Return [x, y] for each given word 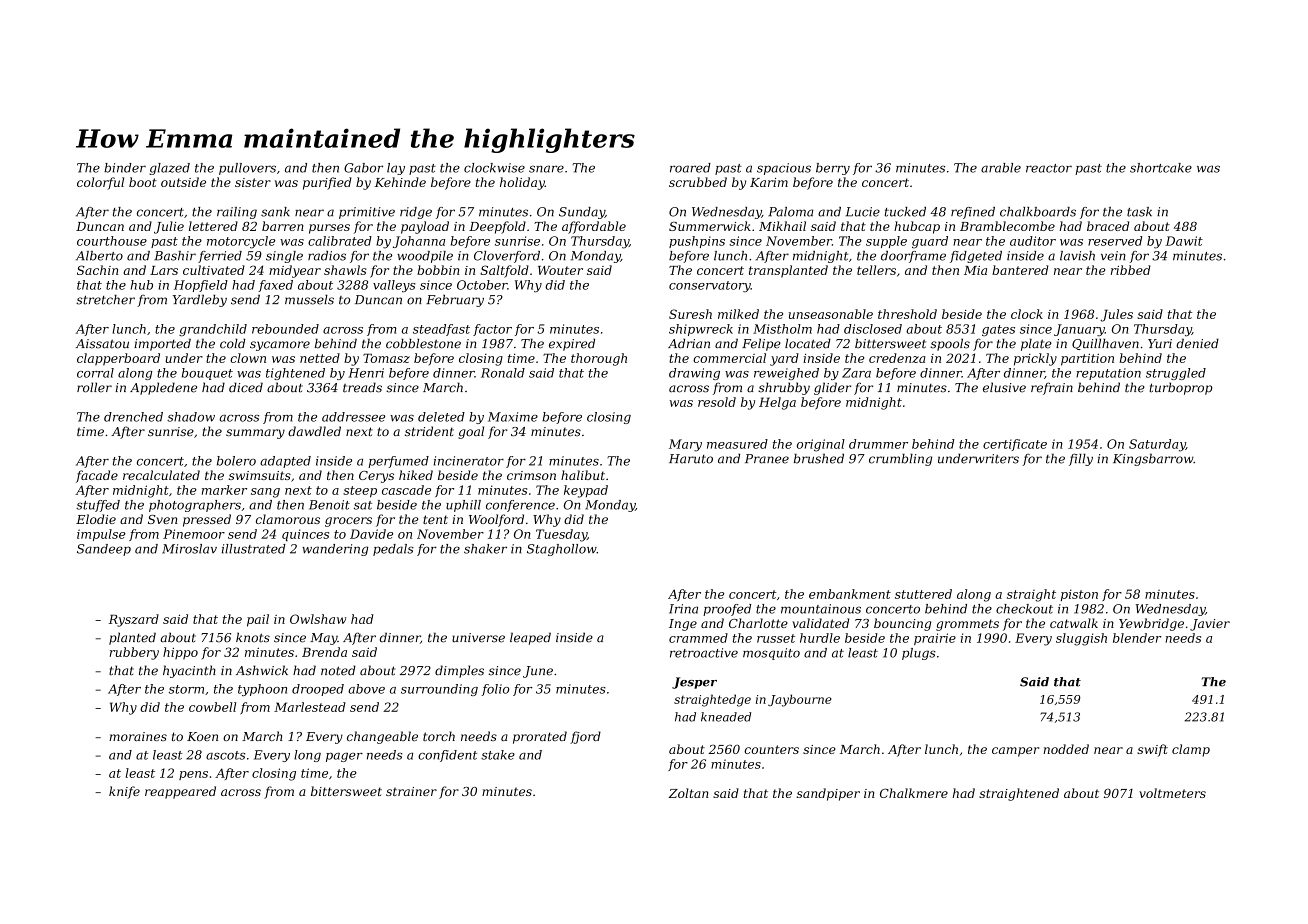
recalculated [161, 475]
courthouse [112, 241]
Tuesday [561, 535]
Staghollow [562, 550]
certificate [1015, 445]
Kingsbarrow [1153, 460]
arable [1001, 168]
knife [124, 792]
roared [690, 168]
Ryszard [134, 620]
